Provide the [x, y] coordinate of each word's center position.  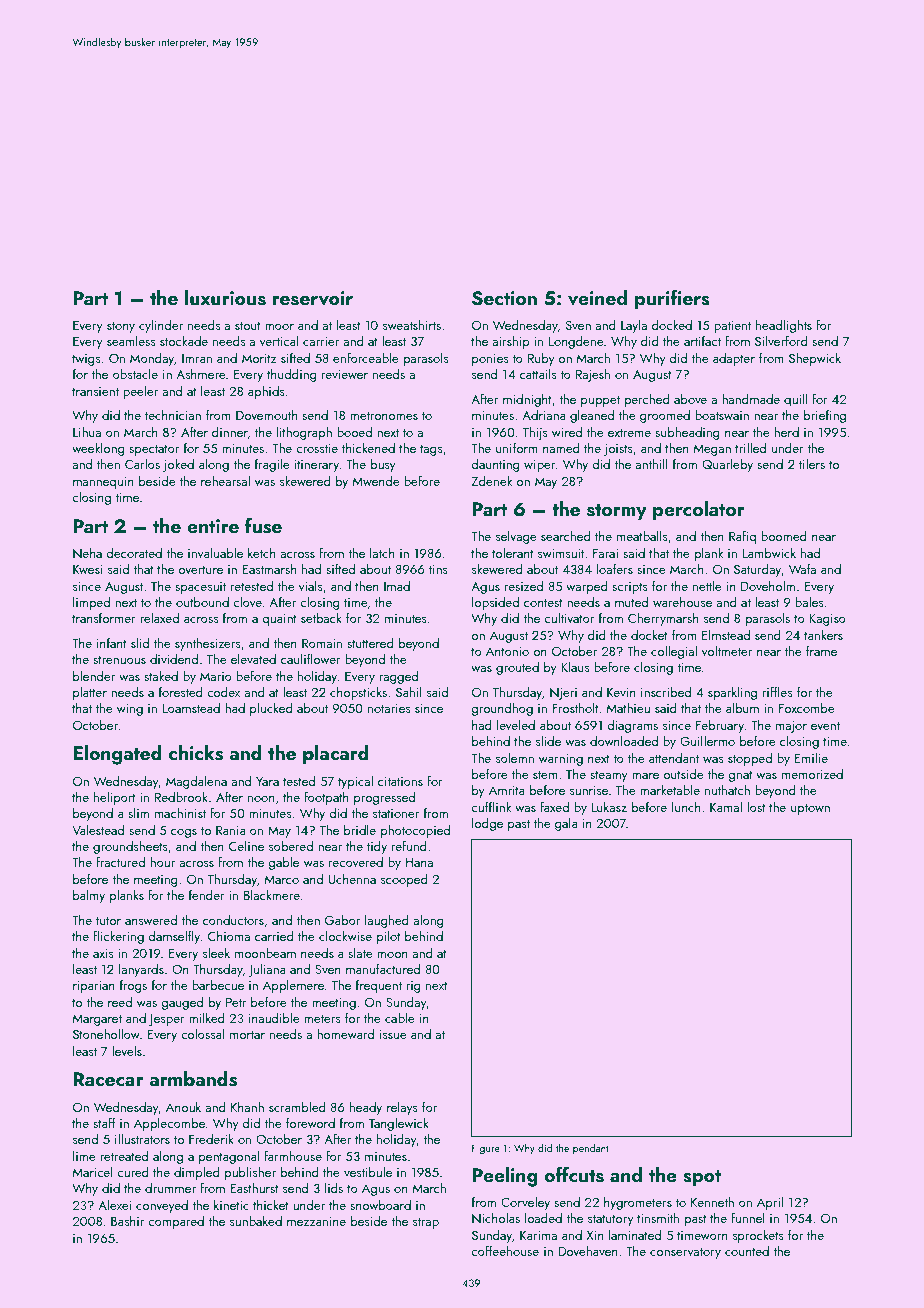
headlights [784, 326]
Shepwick [815, 359]
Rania [231, 830]
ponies [490, 360]
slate [360, 953]
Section [504, 298]
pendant [591, 1149]
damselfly [174, 937]
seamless [131, 341]
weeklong [98, 449]
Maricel [93, 1172]
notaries [389, 708]
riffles [778, 691]
